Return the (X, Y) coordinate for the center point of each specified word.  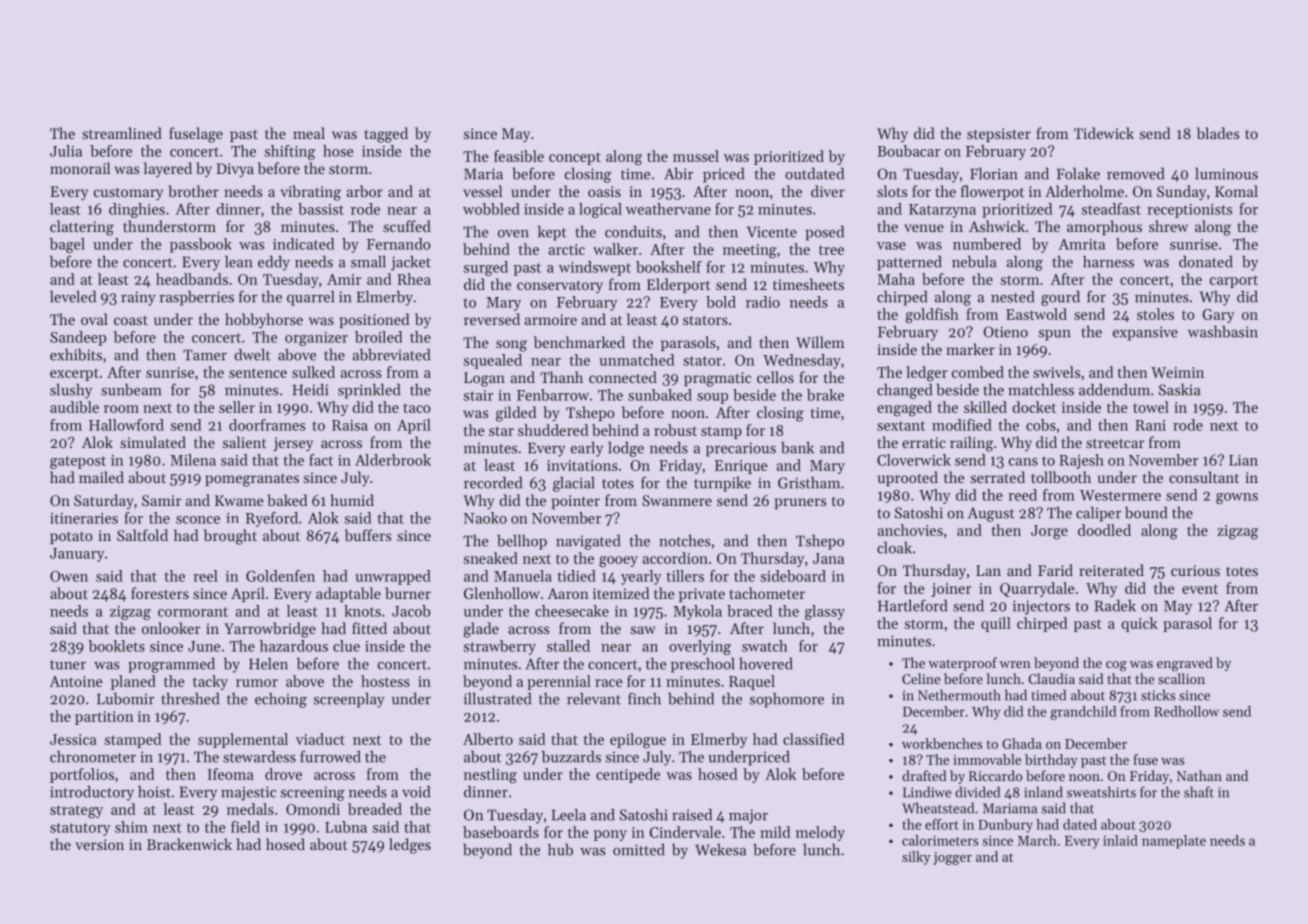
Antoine (76, 681)
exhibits (76, 355)
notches (684, 541)
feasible (519, 156)
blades (1218, 133)
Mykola (697, 612)
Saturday (104, 501)
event (1200, 589)
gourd (1060, 298)
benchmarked (579, 342)
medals (250, 809)
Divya (235, 170)
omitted (639, 850)
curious (1195, 570)
